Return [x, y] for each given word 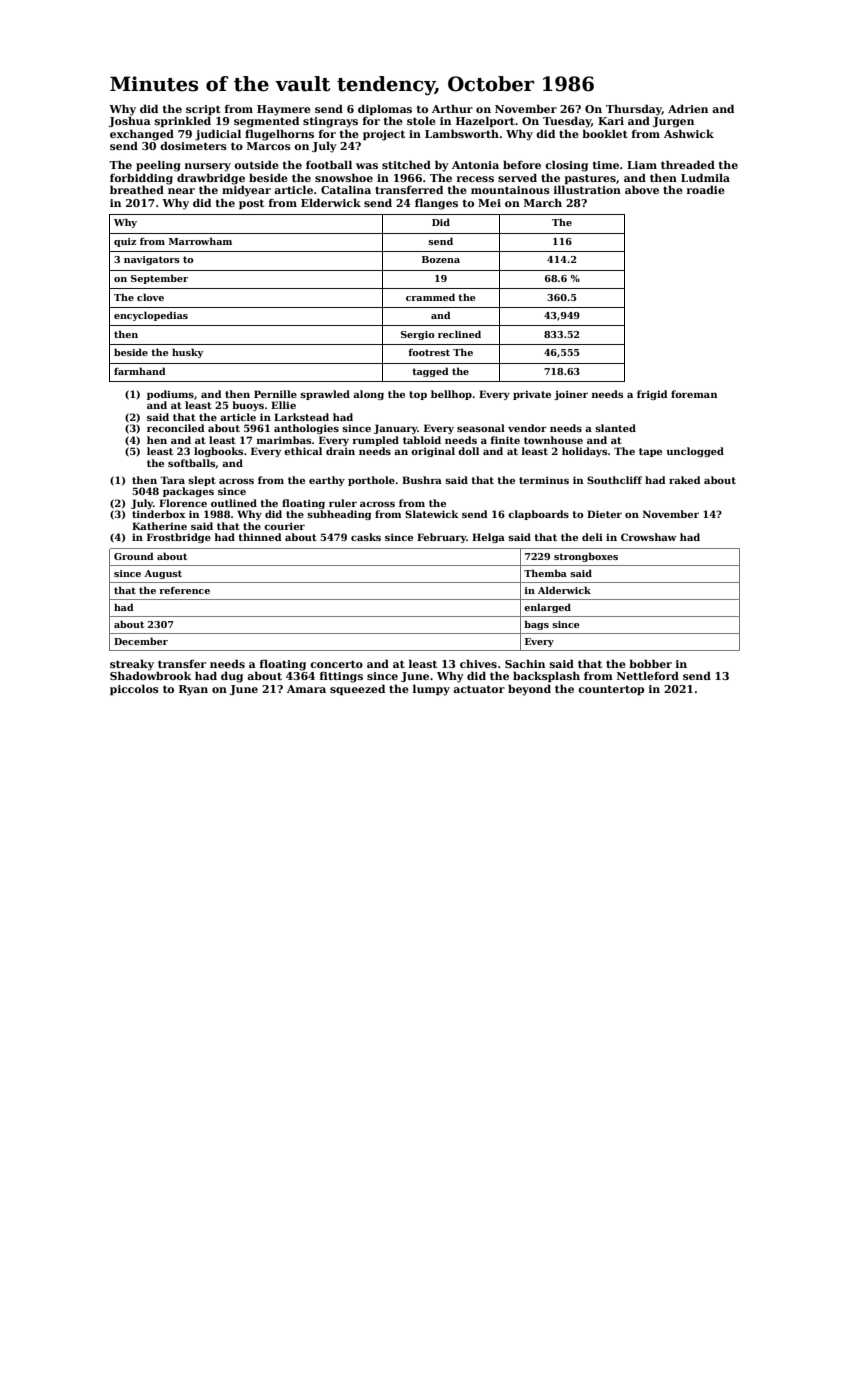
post [251, 204]
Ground [134, 556]
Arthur [452, 108]
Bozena [441, 259]
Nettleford [648, 675]
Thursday [634, 110]
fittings [341, 677]
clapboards [538, 515]
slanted [615, 428]
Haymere [284, 110]
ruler [343, 503]
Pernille [275, 394]
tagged [430, 372]
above [642, 189]
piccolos [134, 689]
